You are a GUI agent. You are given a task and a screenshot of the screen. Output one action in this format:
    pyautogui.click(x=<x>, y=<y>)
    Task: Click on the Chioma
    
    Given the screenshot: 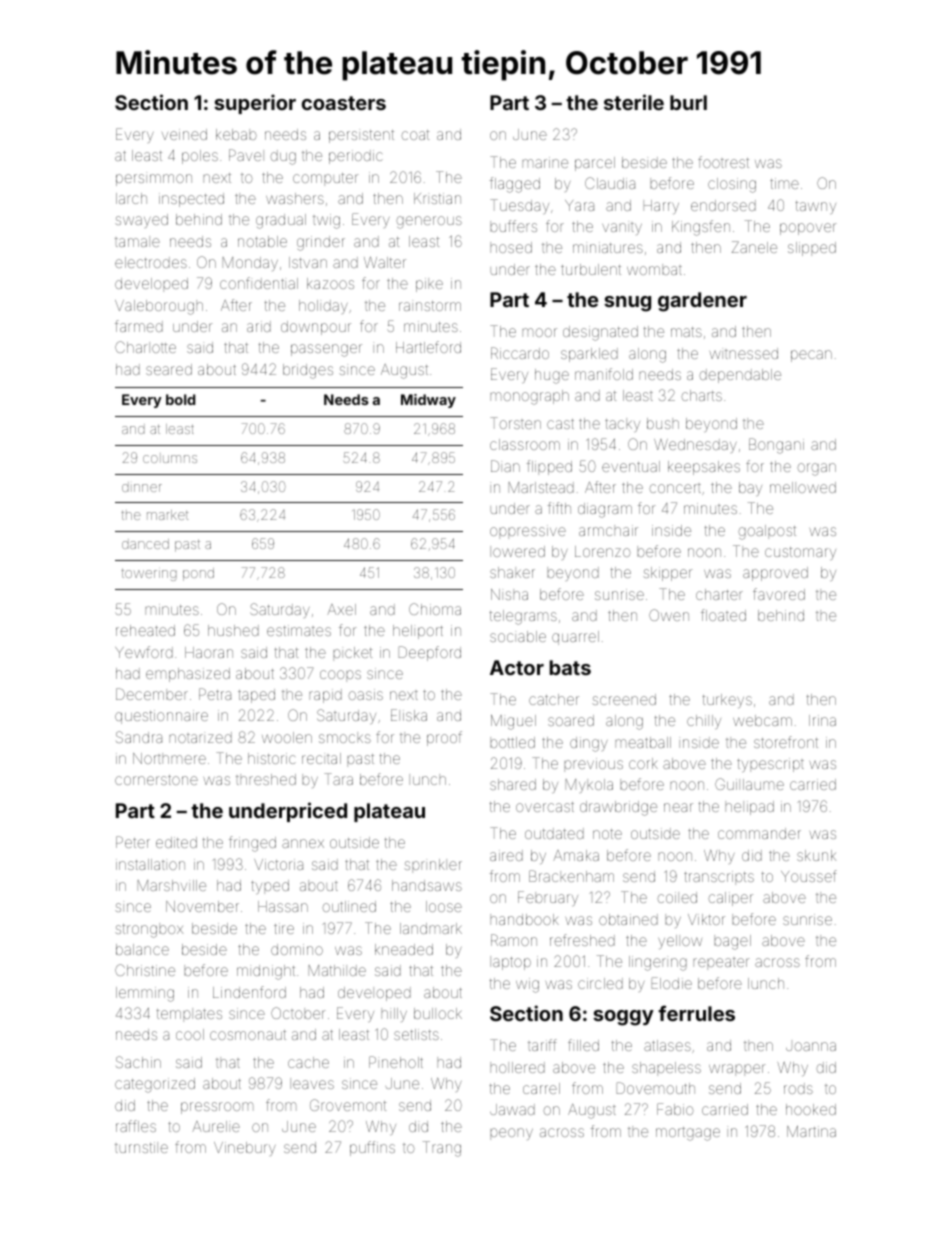 What is the action you would take?
    pyautogui.click(x=435, y=609)
